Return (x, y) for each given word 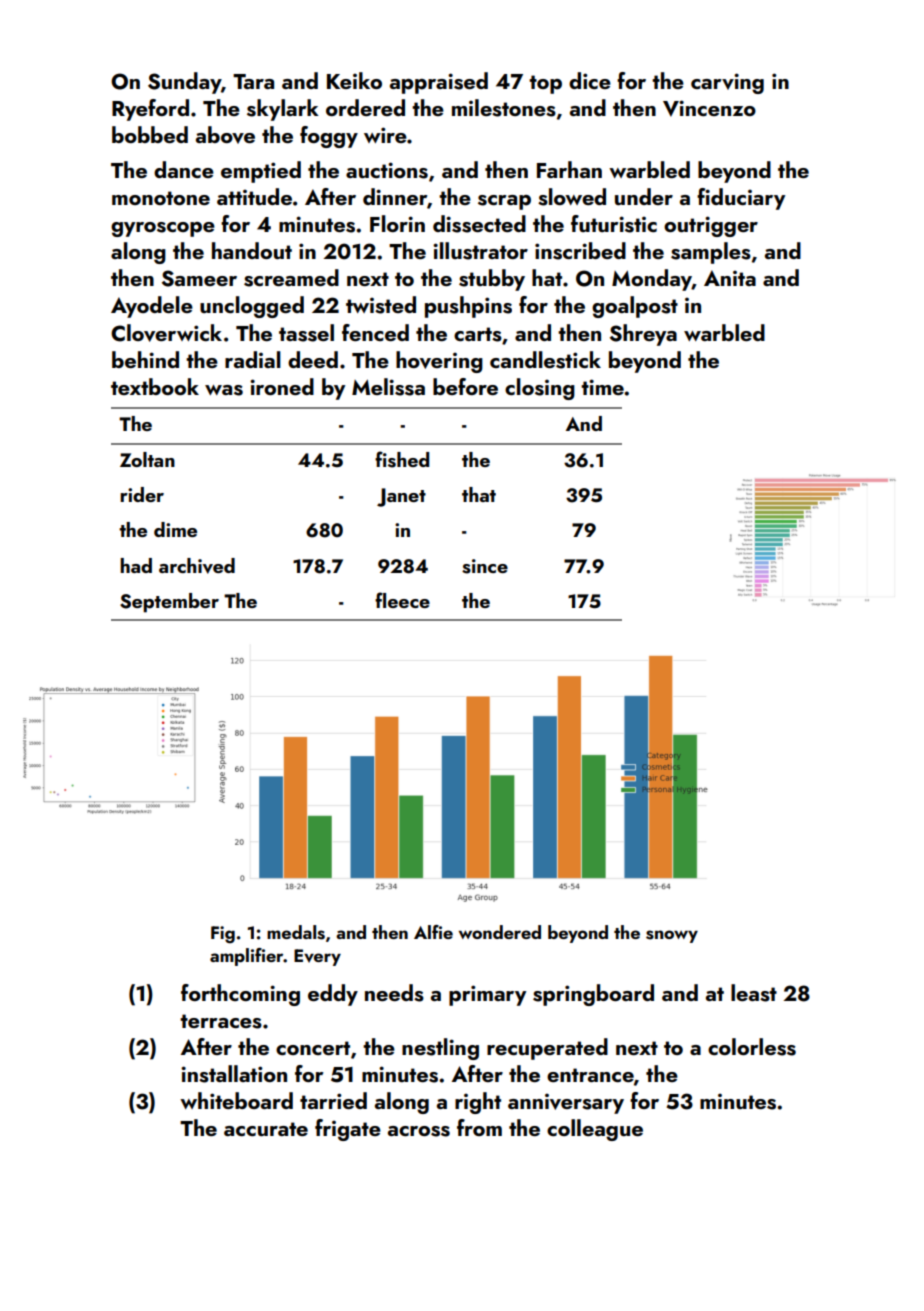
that (479, 494)
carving (727, 83)
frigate (348, 1130)
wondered (500, 932)
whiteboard (236, 1100)
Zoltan (147, 459)
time (602, 387)
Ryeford (150, 110)
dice (590, 80)
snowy (672, 936)
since (485, 566)
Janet (401, 497)
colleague (595, 1130)
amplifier (247, 957)
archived (197, 566)
